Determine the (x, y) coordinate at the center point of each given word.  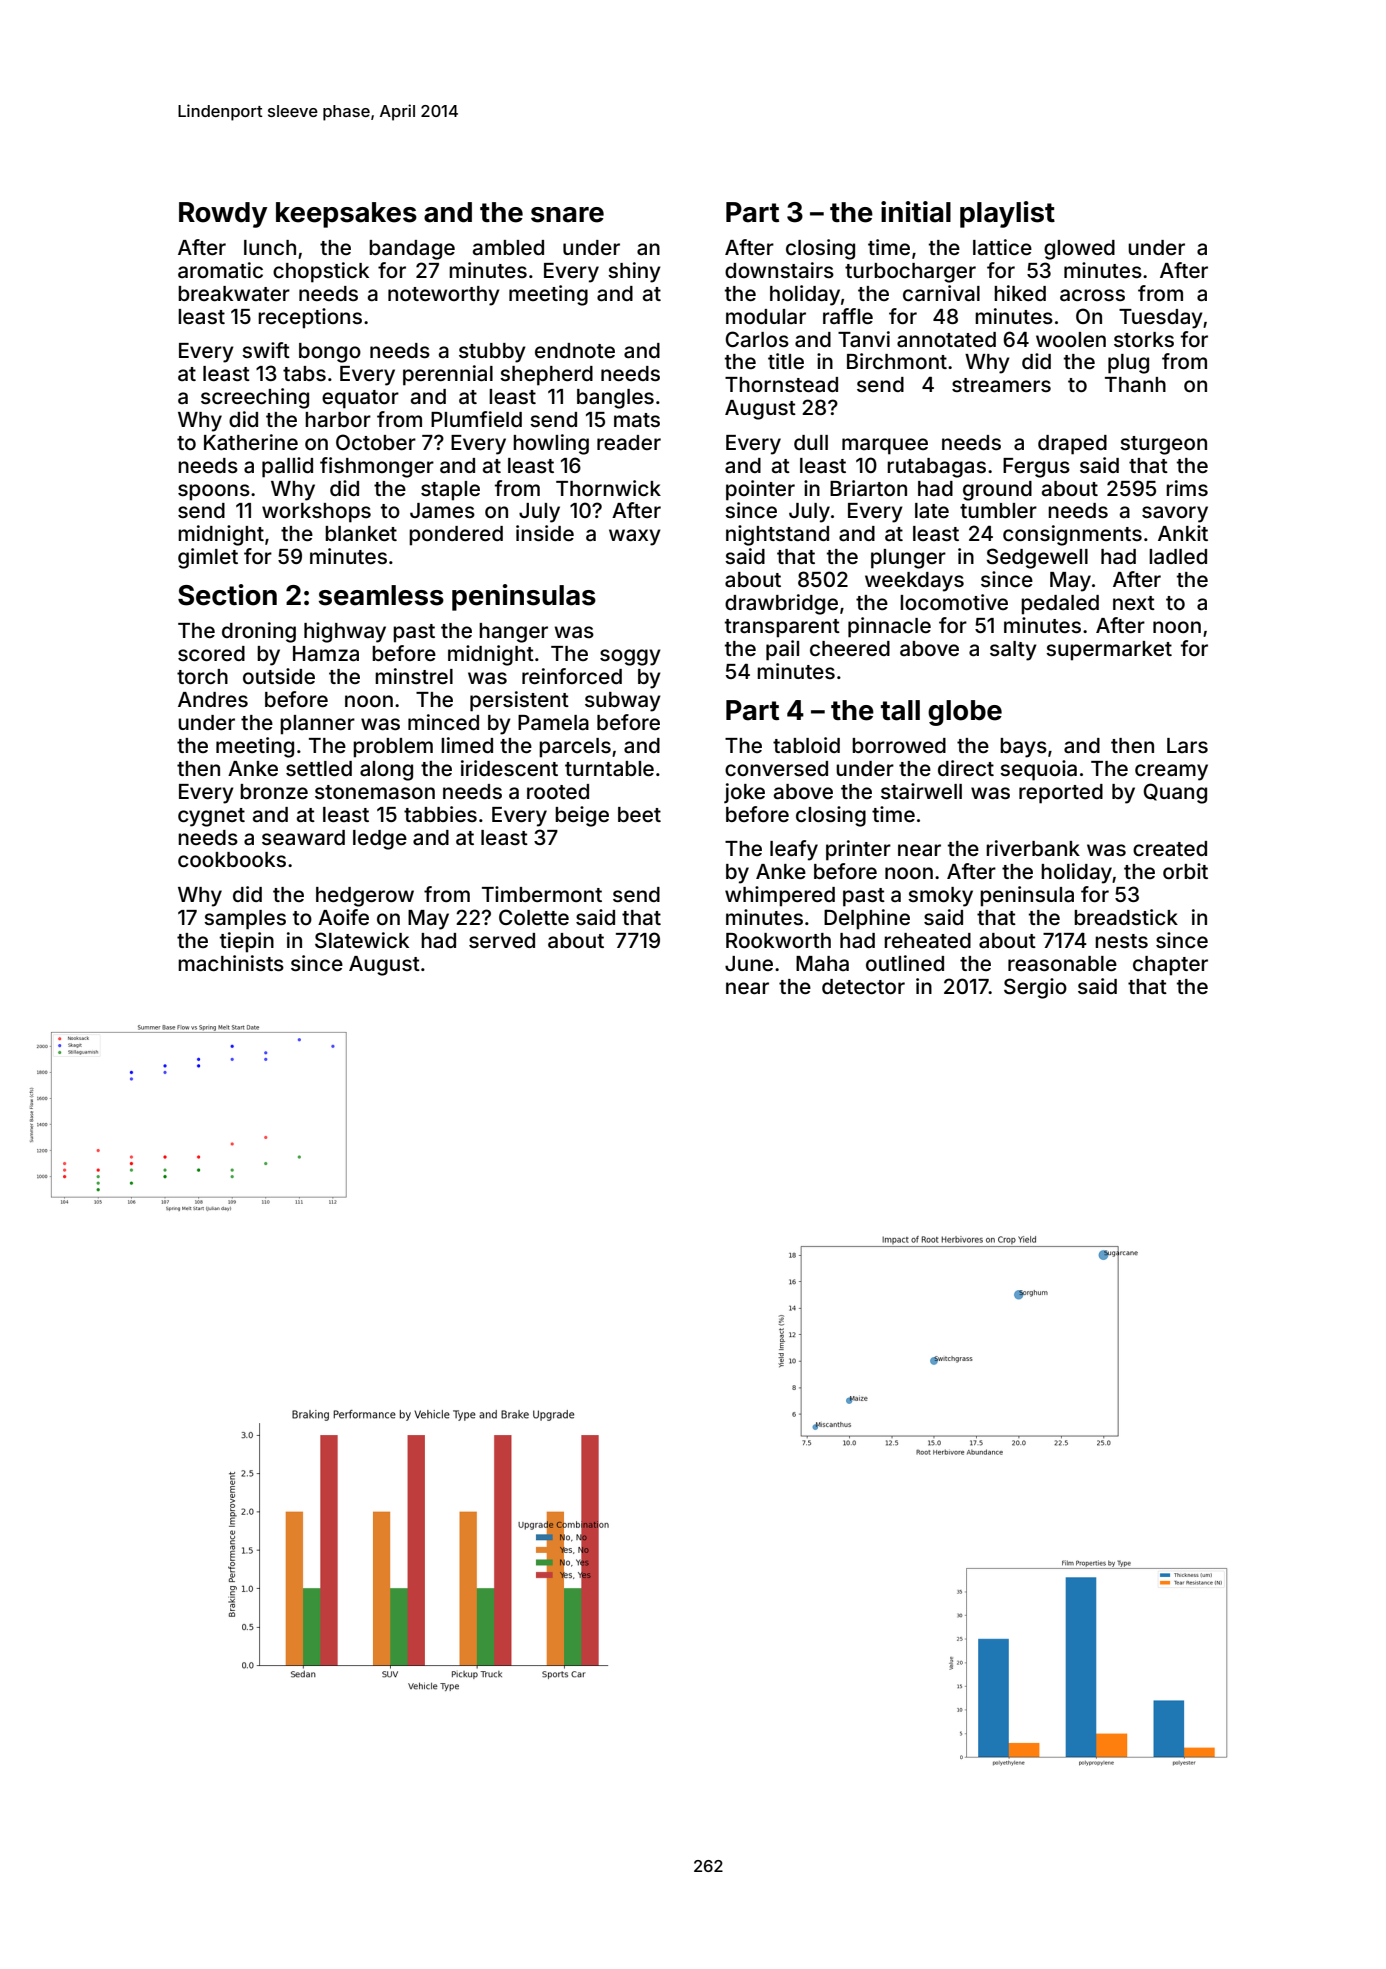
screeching (255, 398)
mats (637, 420)
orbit (1185, 871)
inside (545, 533)
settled (319, 768)
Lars (1187, 745)
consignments (1072, 535)
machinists (231, 963)
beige (582, 816)
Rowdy (223, 215)
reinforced (572, 676)
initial (916, 212)
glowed (1079, 250)
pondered (456, 536)
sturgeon (1163, 445)
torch (202, 676)
